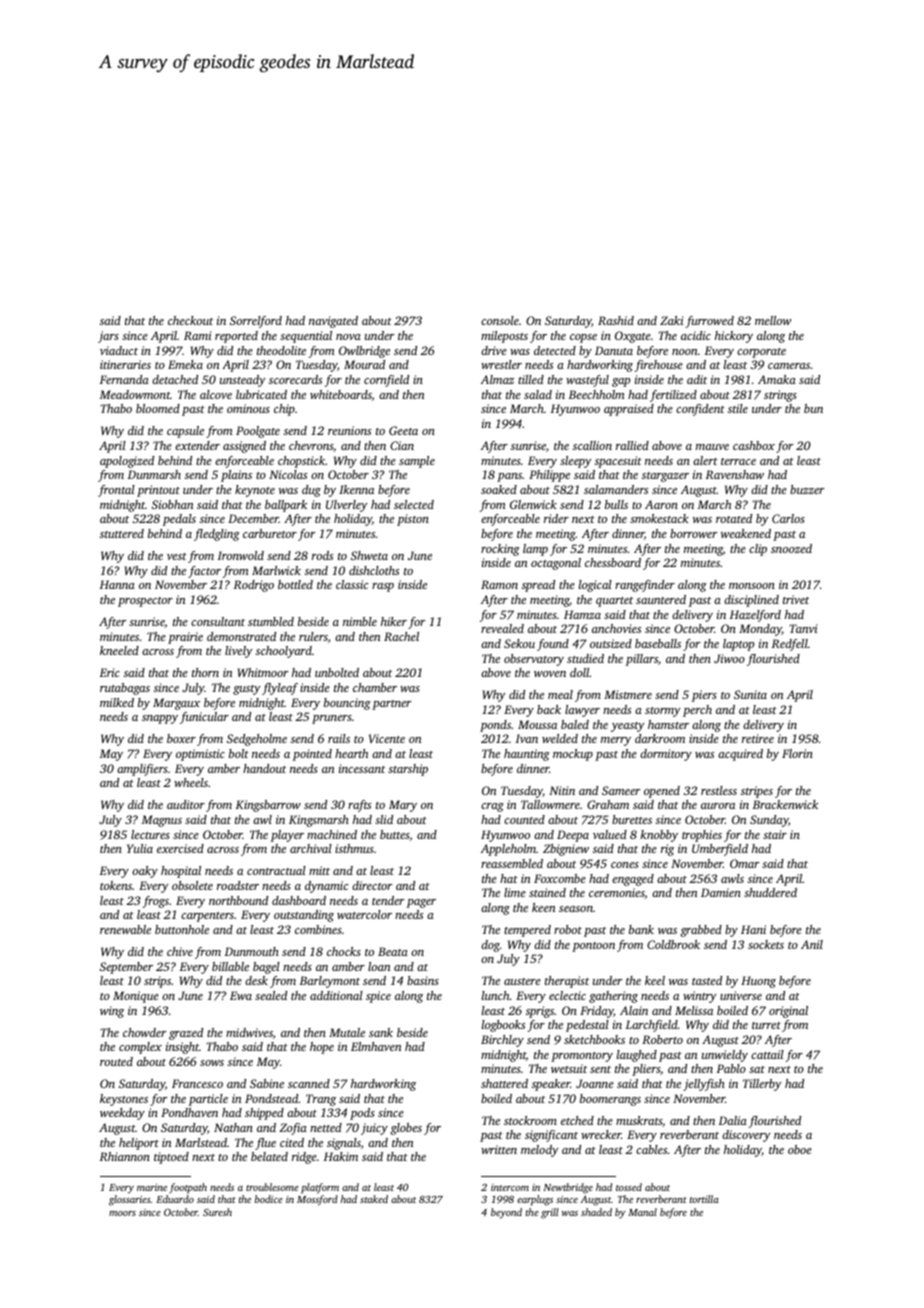 This document has width=924, height=1308. Describe the element at coordinates (362, 1114) in the document. I see `pods` at that location.
